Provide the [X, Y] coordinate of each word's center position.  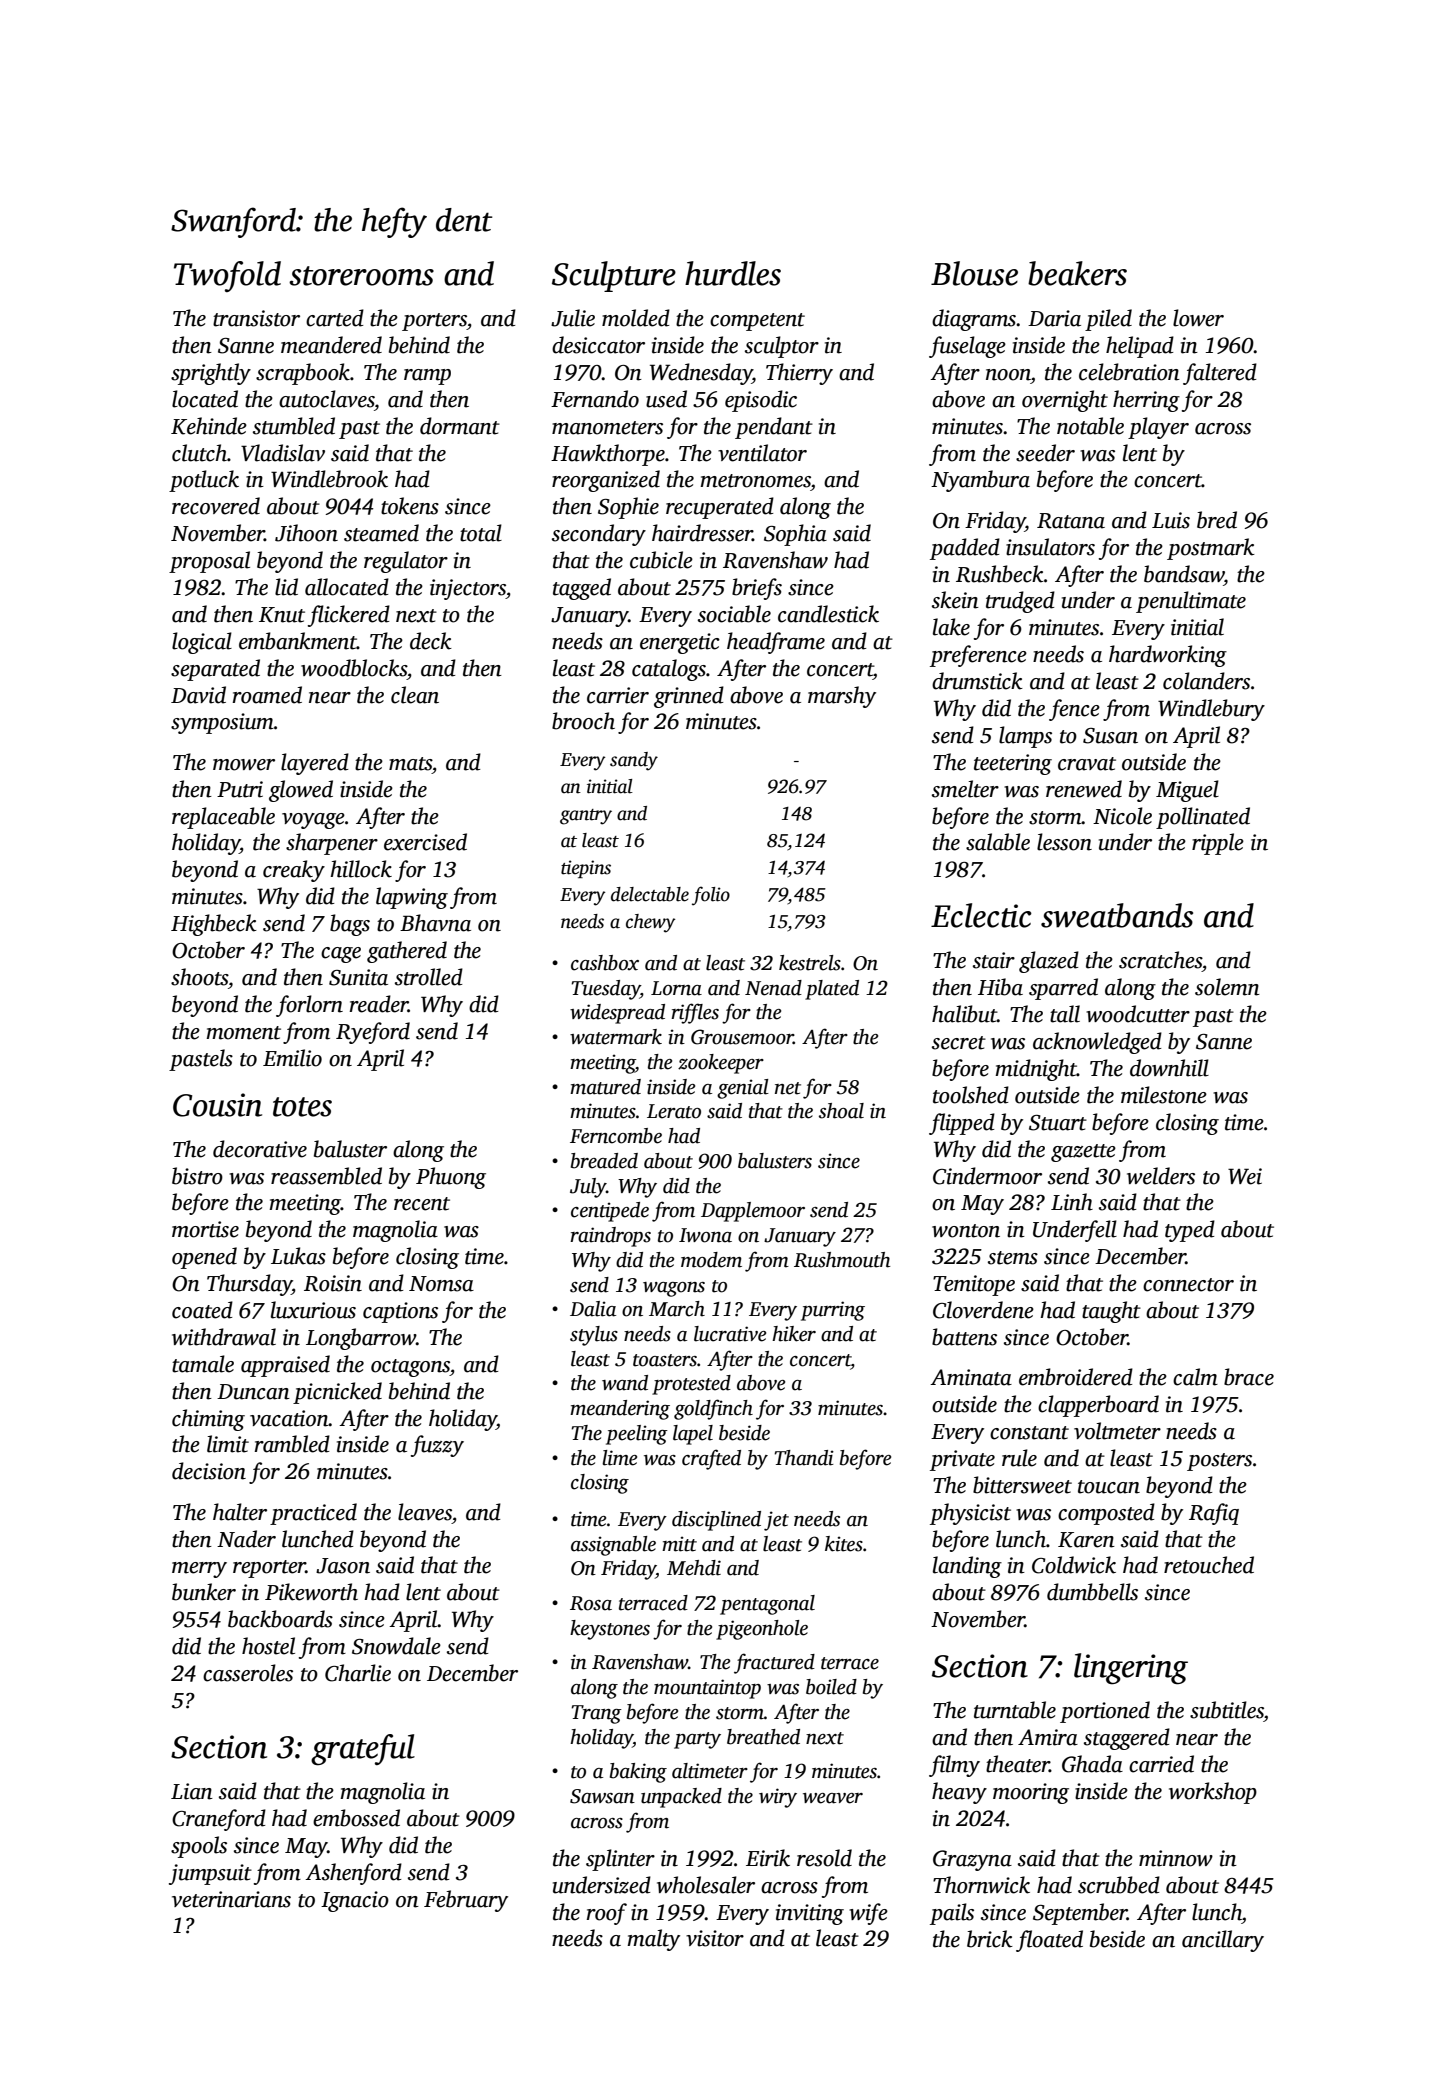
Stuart [1058, 1123]
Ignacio [355, 1901]
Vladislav [283, 453]
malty [653, 1940]
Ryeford [373, 1033]
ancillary [1223, 1941]
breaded [604, 1161]
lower [1198, 318]
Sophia [795, 535]
